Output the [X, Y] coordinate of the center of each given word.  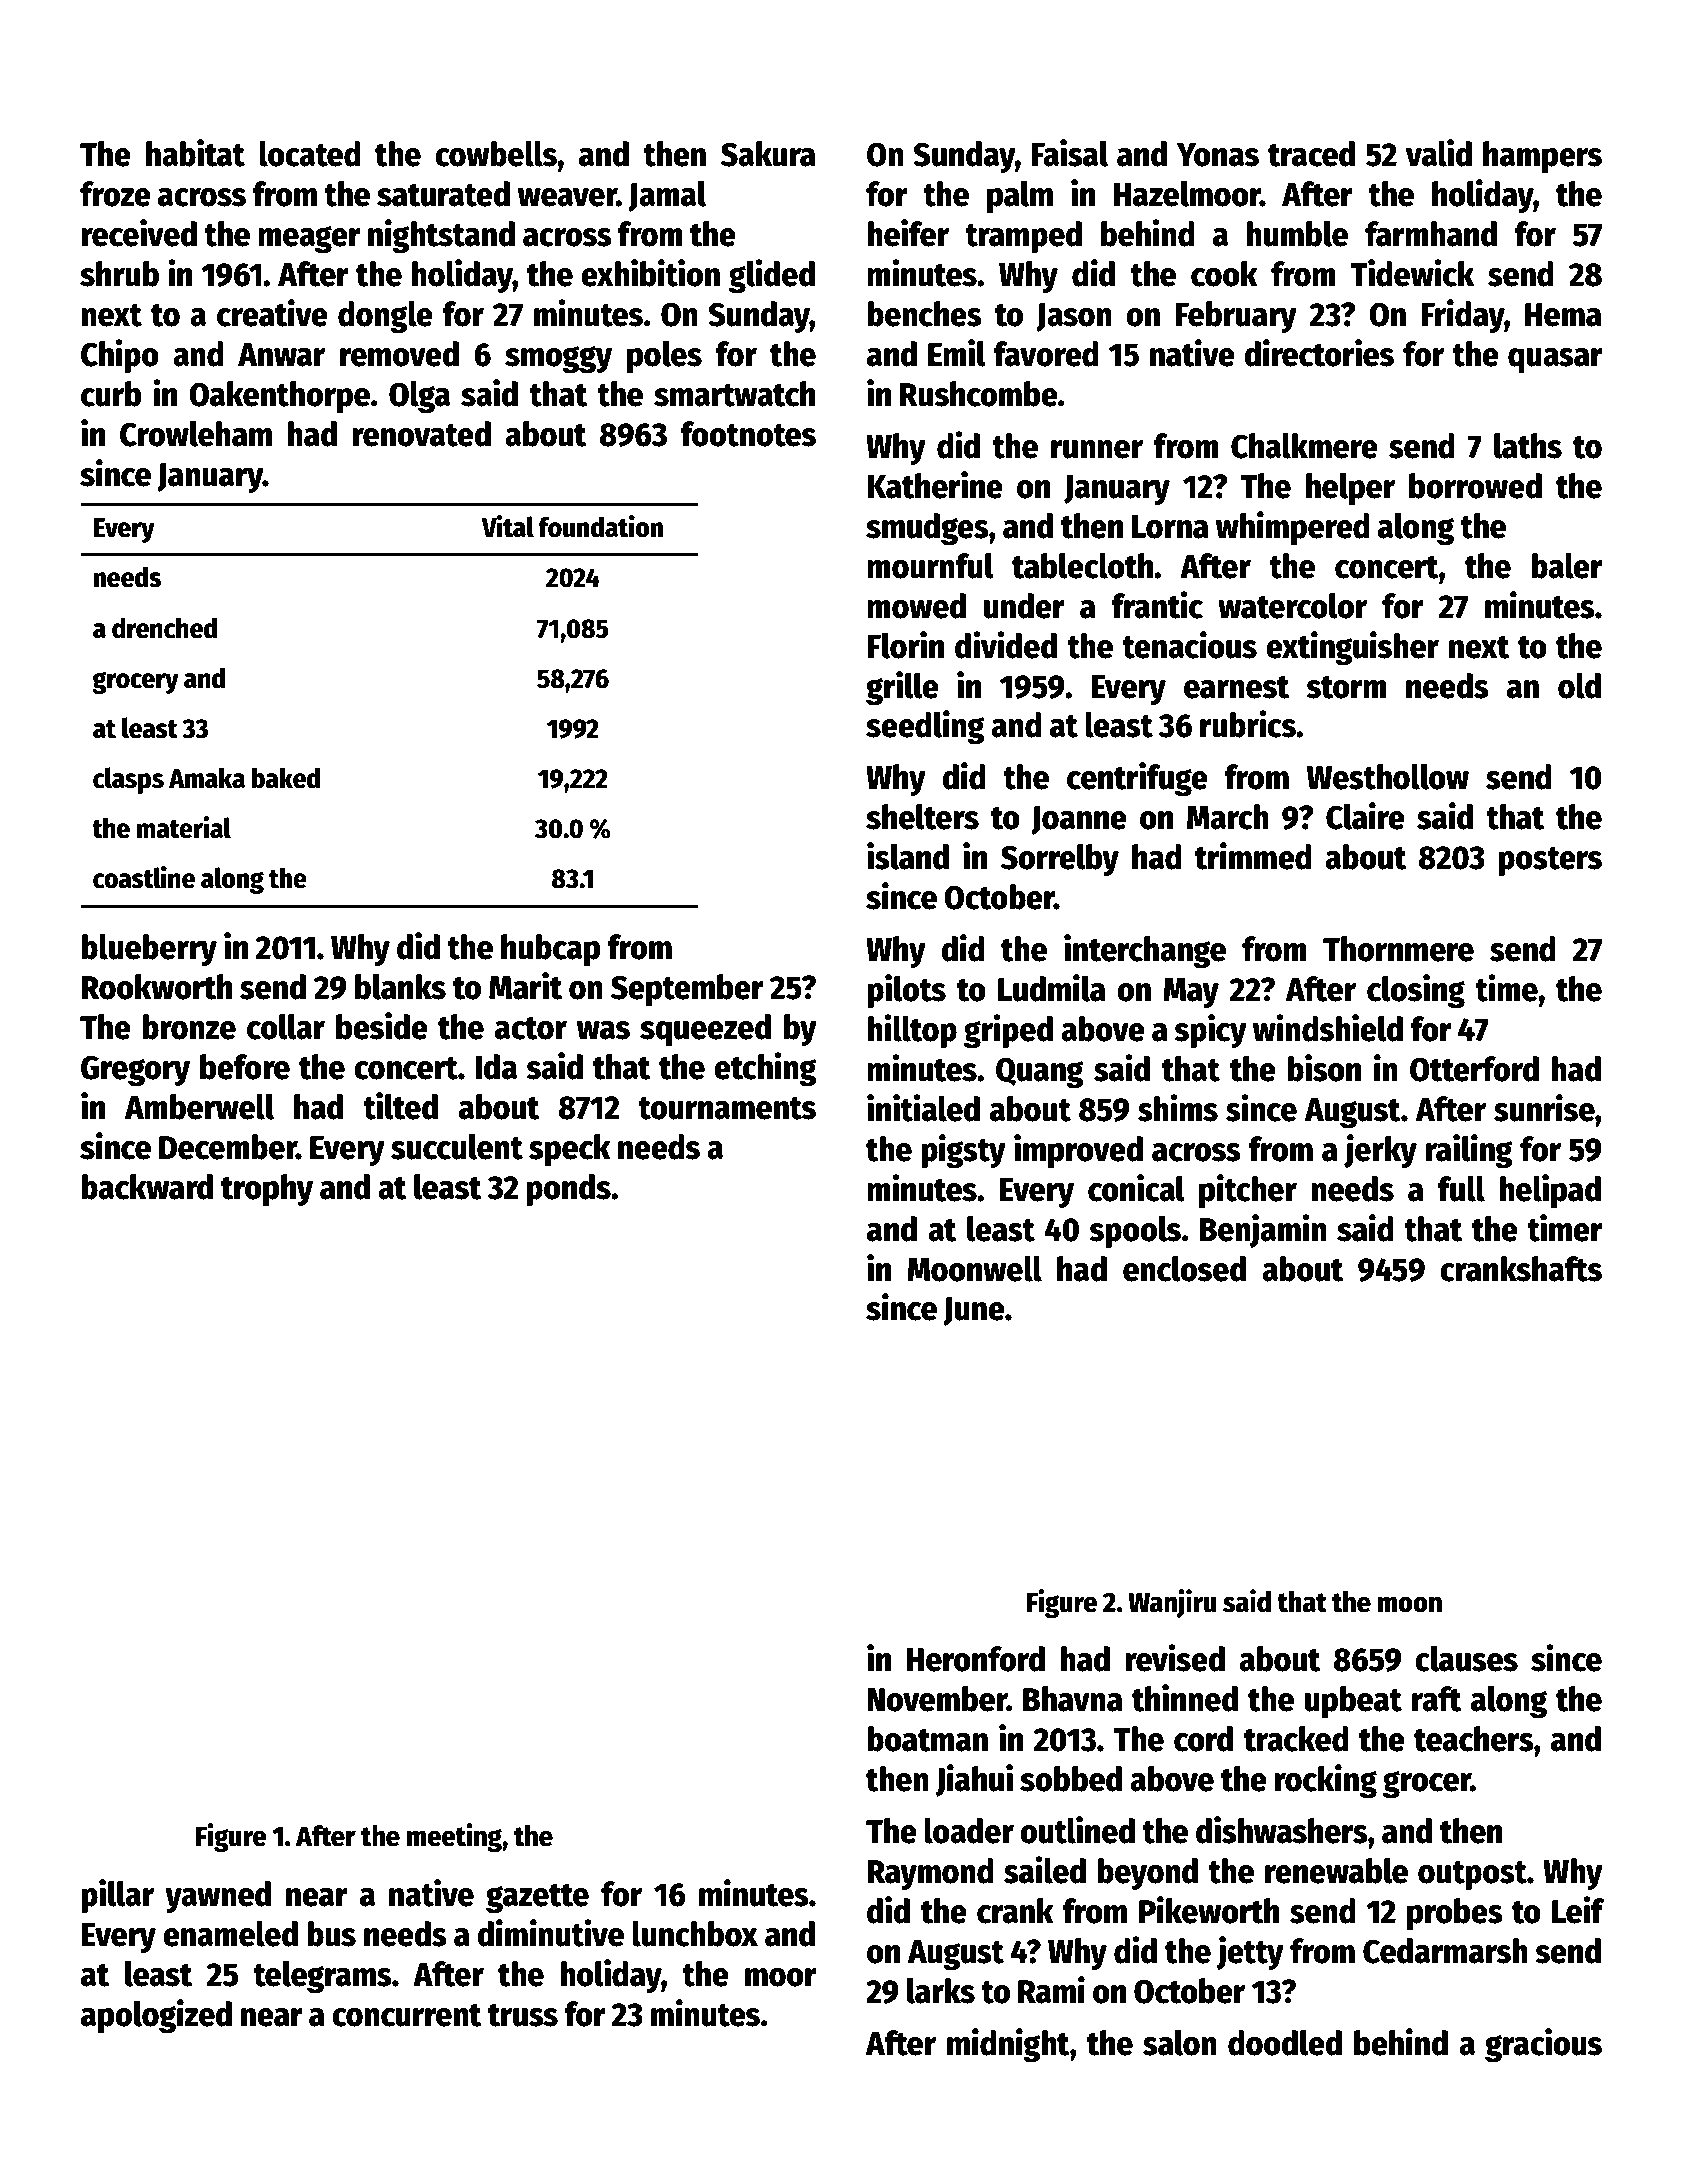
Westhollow [1388, 777]
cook [1224, 274]
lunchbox [695, 1934]
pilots [906, 991]
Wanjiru [1172, 1603]
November [937, 1699]
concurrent [407, 2015]
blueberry [149, 950]
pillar [117, 1896]
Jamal [667, 196]
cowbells [496, 154]
